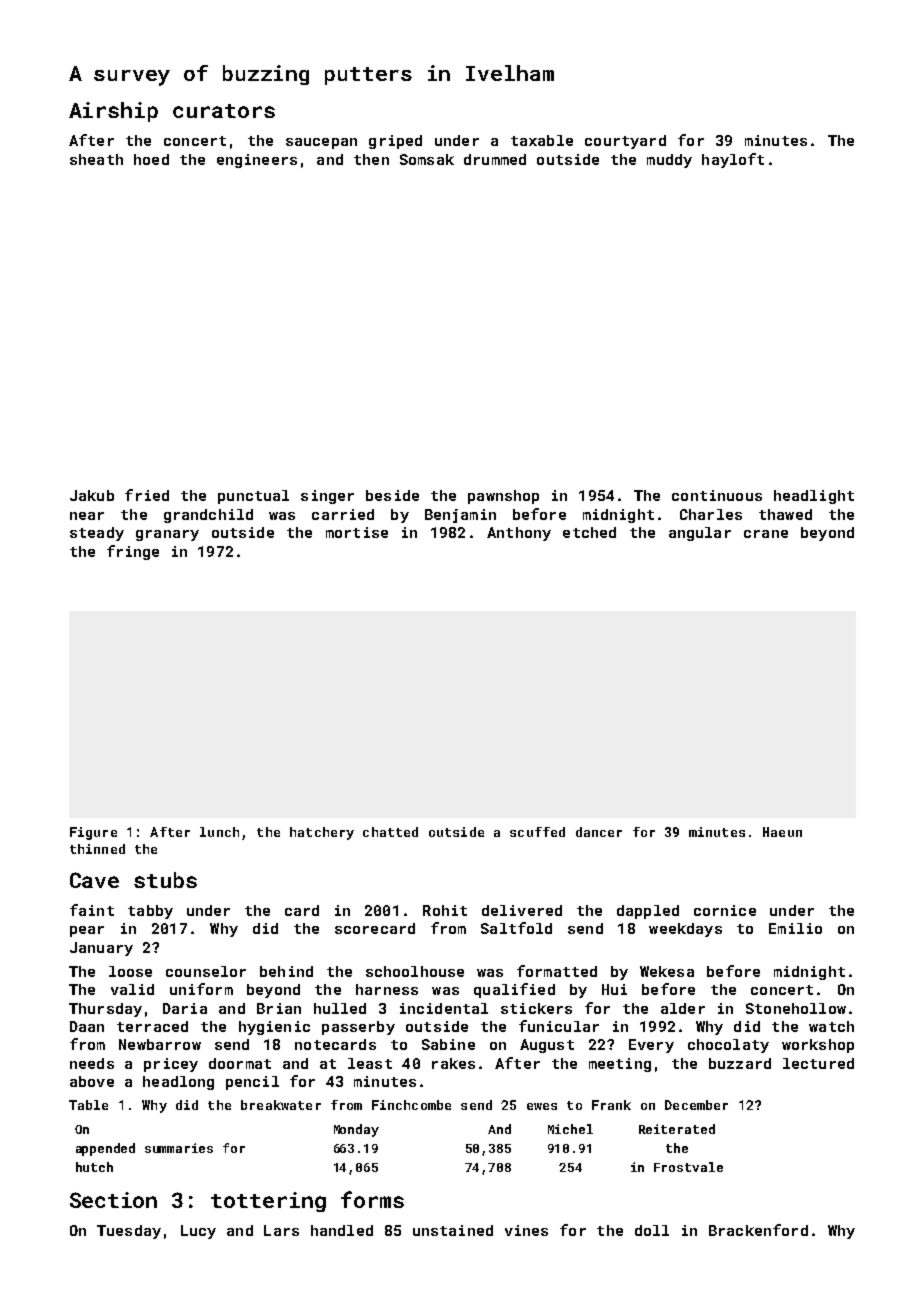 This screenshot has height=1312, width=924. Describe the element at coordinates (96, 159) in the screenshot. I see `sheath` at that location.
